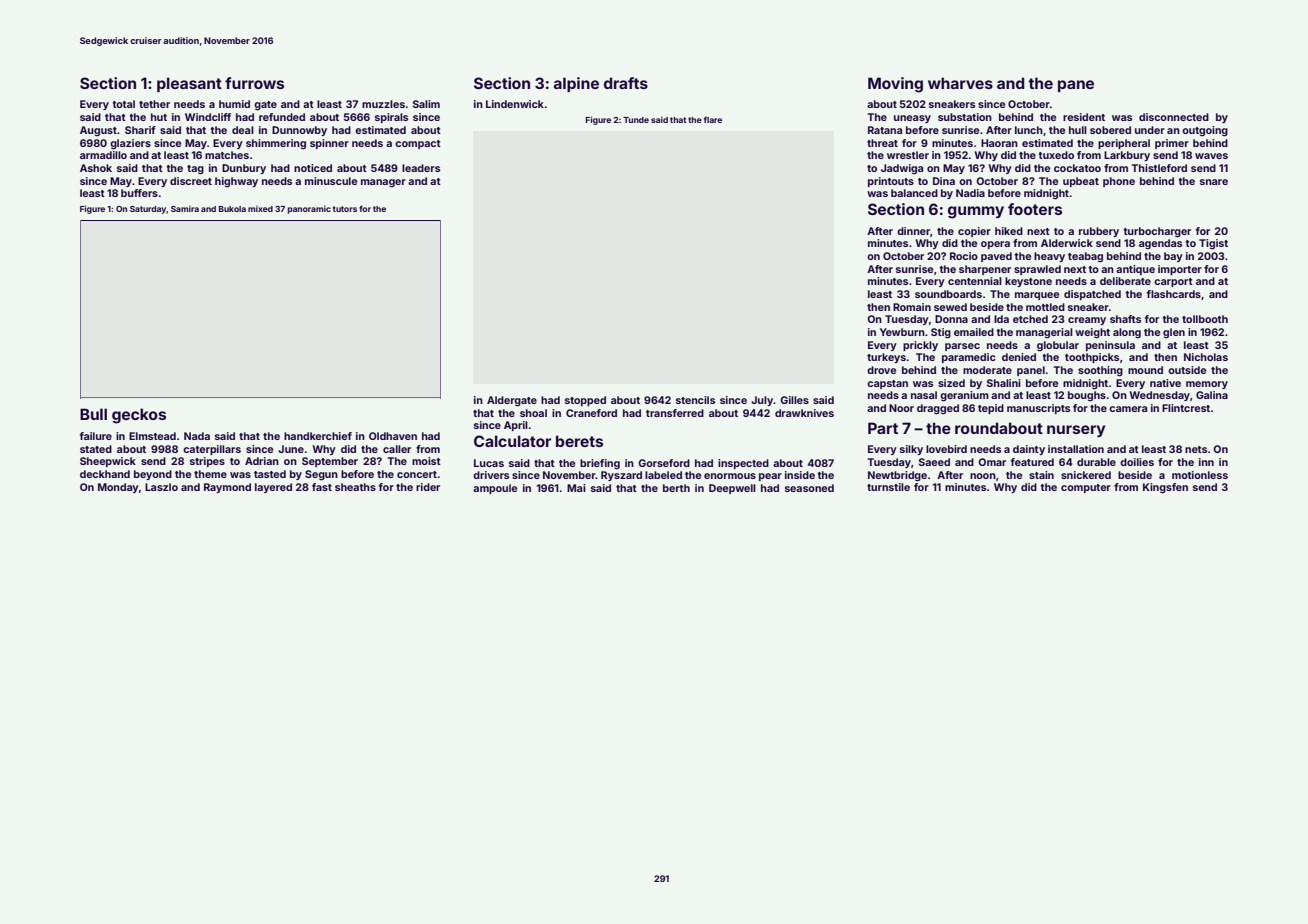  Describe the element at coordinates (421, 168) in the screenshot. I see `leaders` at that location.
